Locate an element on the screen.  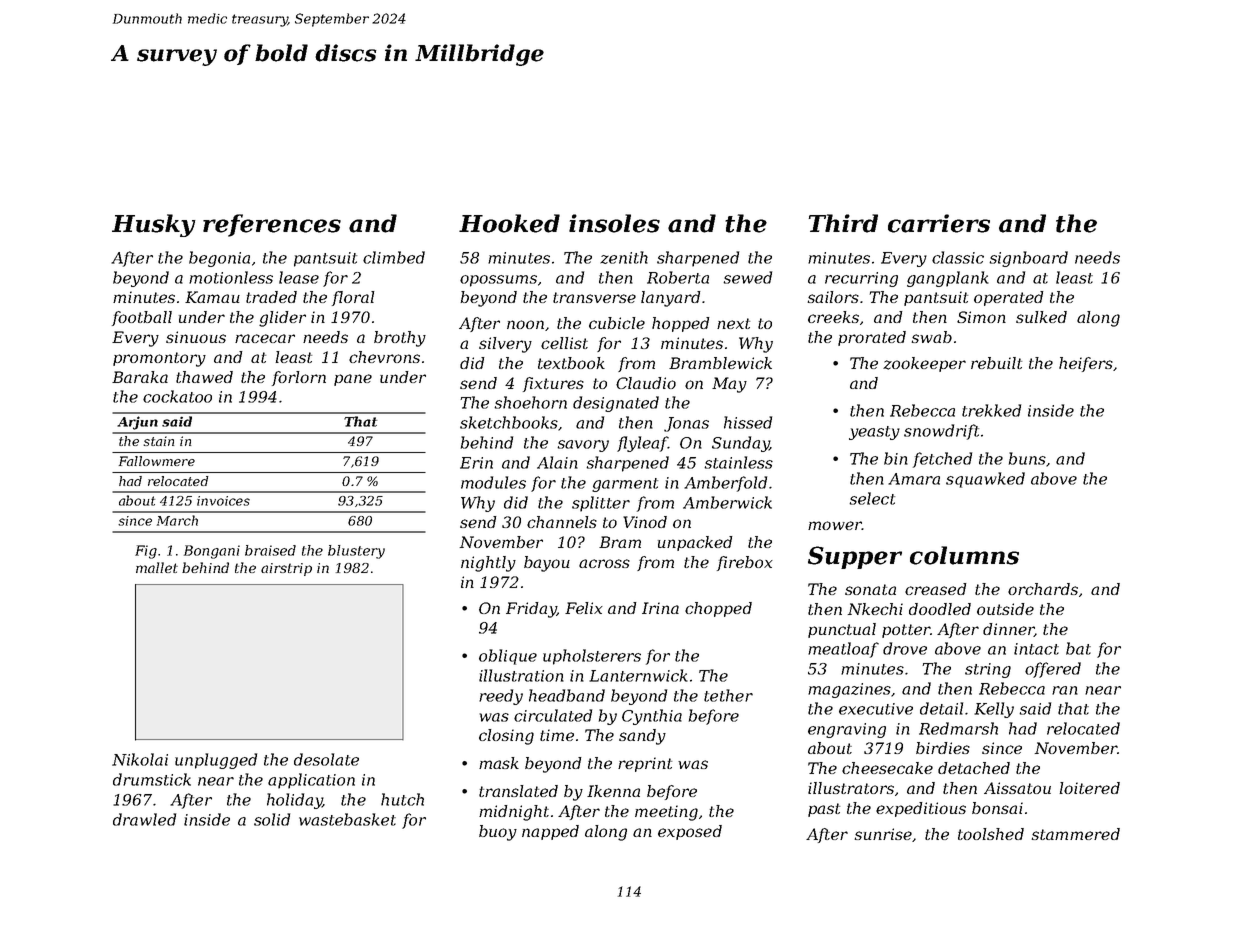
climbed is located at coordinates (394, 257).
